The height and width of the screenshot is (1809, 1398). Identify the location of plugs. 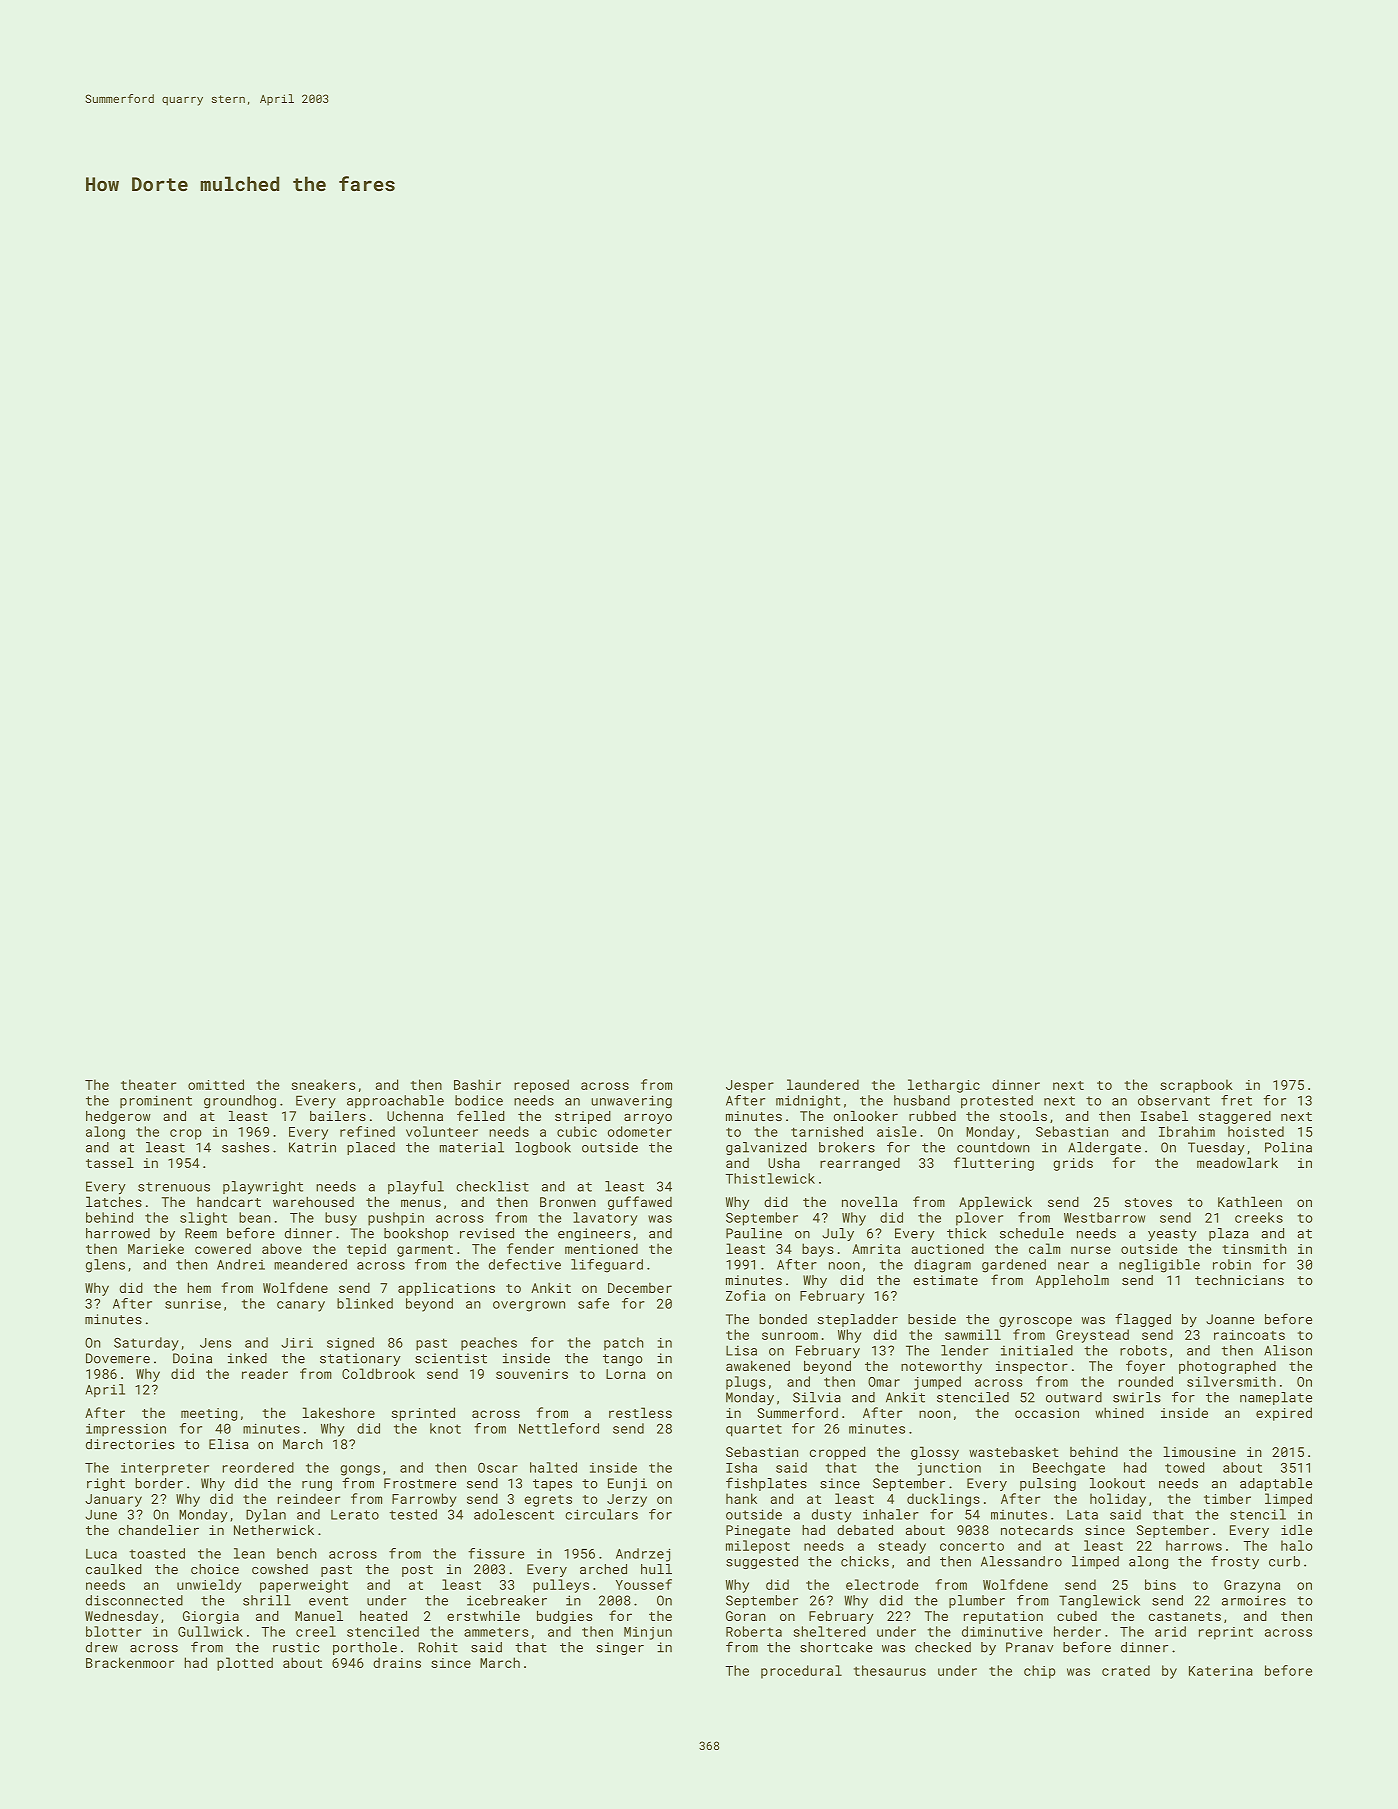
(746, 1383).
